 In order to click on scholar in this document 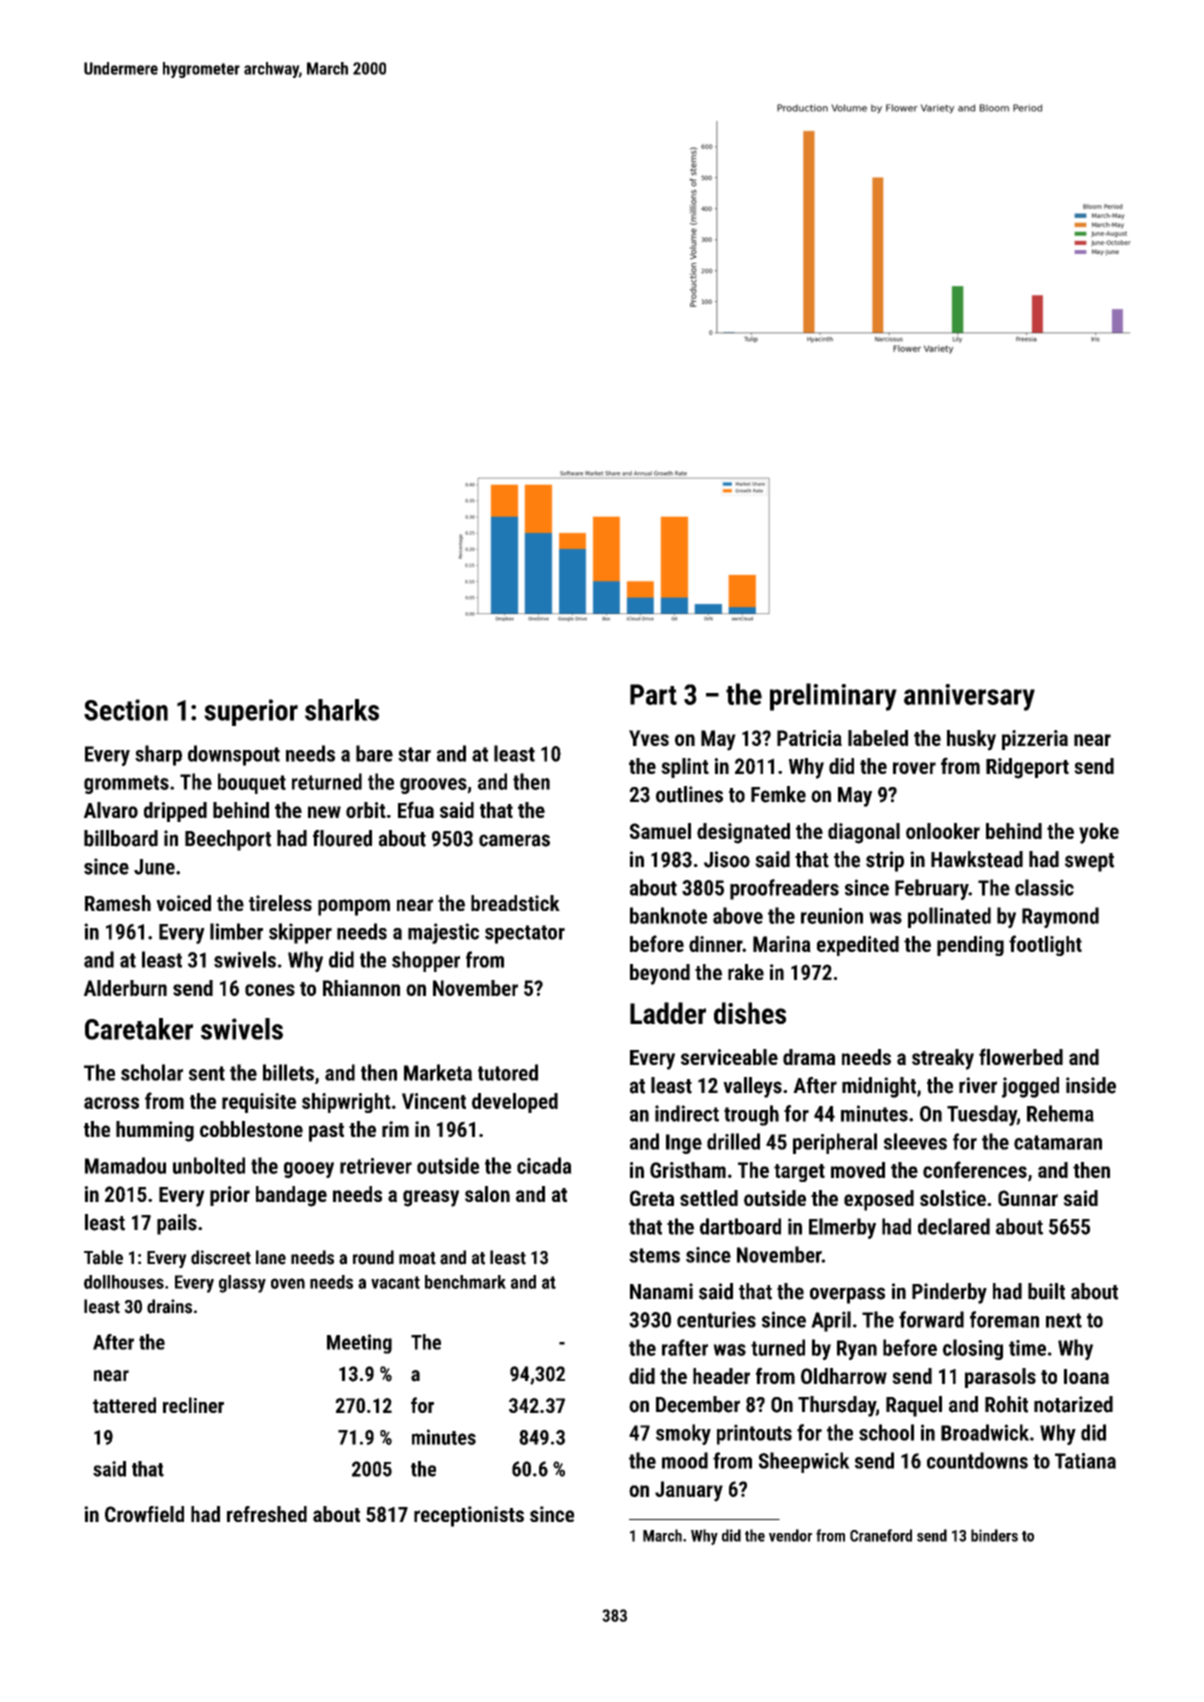, I will do `click(152, 1072)`.
